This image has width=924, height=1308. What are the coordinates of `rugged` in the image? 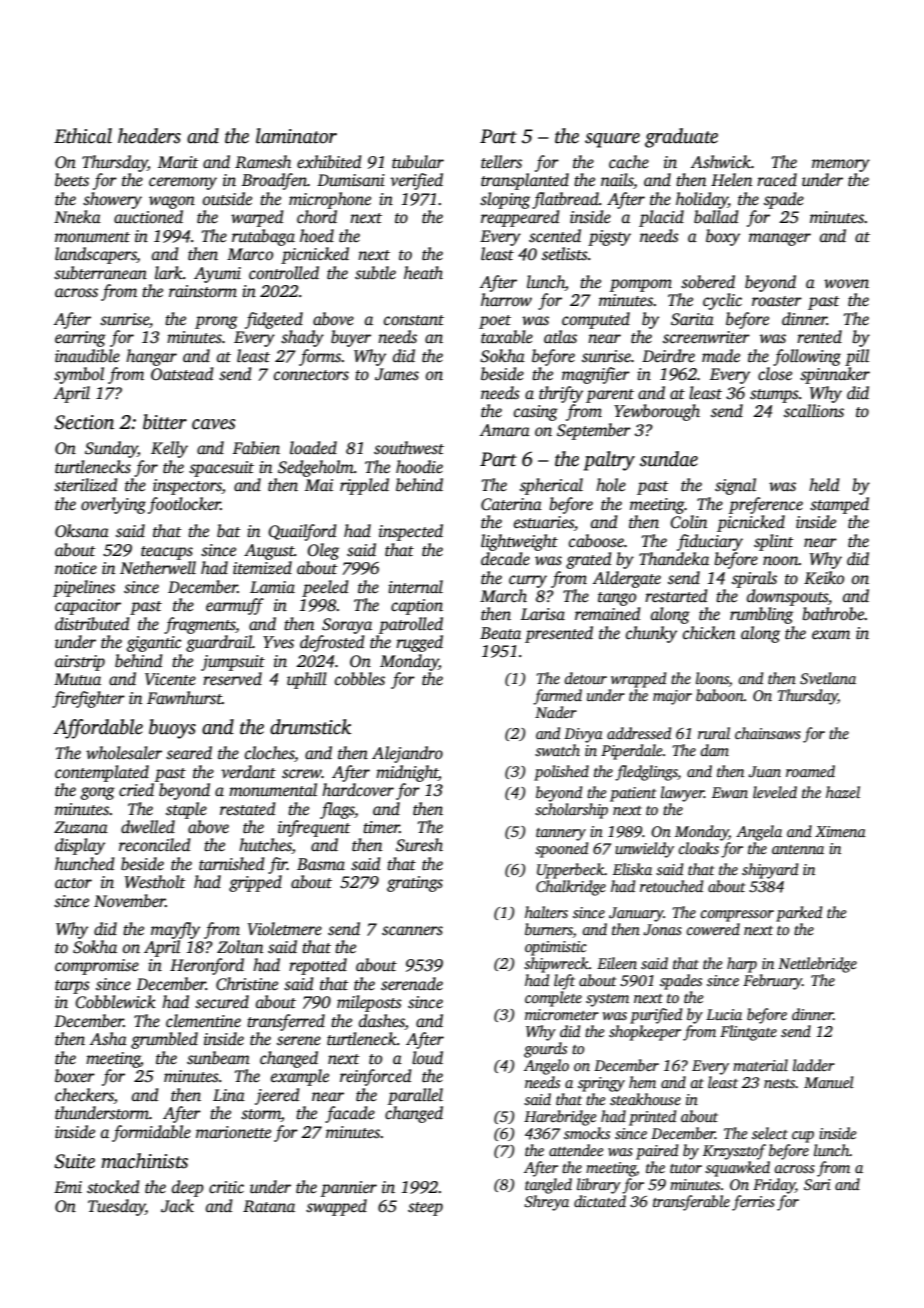 It's located at (419, 643).
